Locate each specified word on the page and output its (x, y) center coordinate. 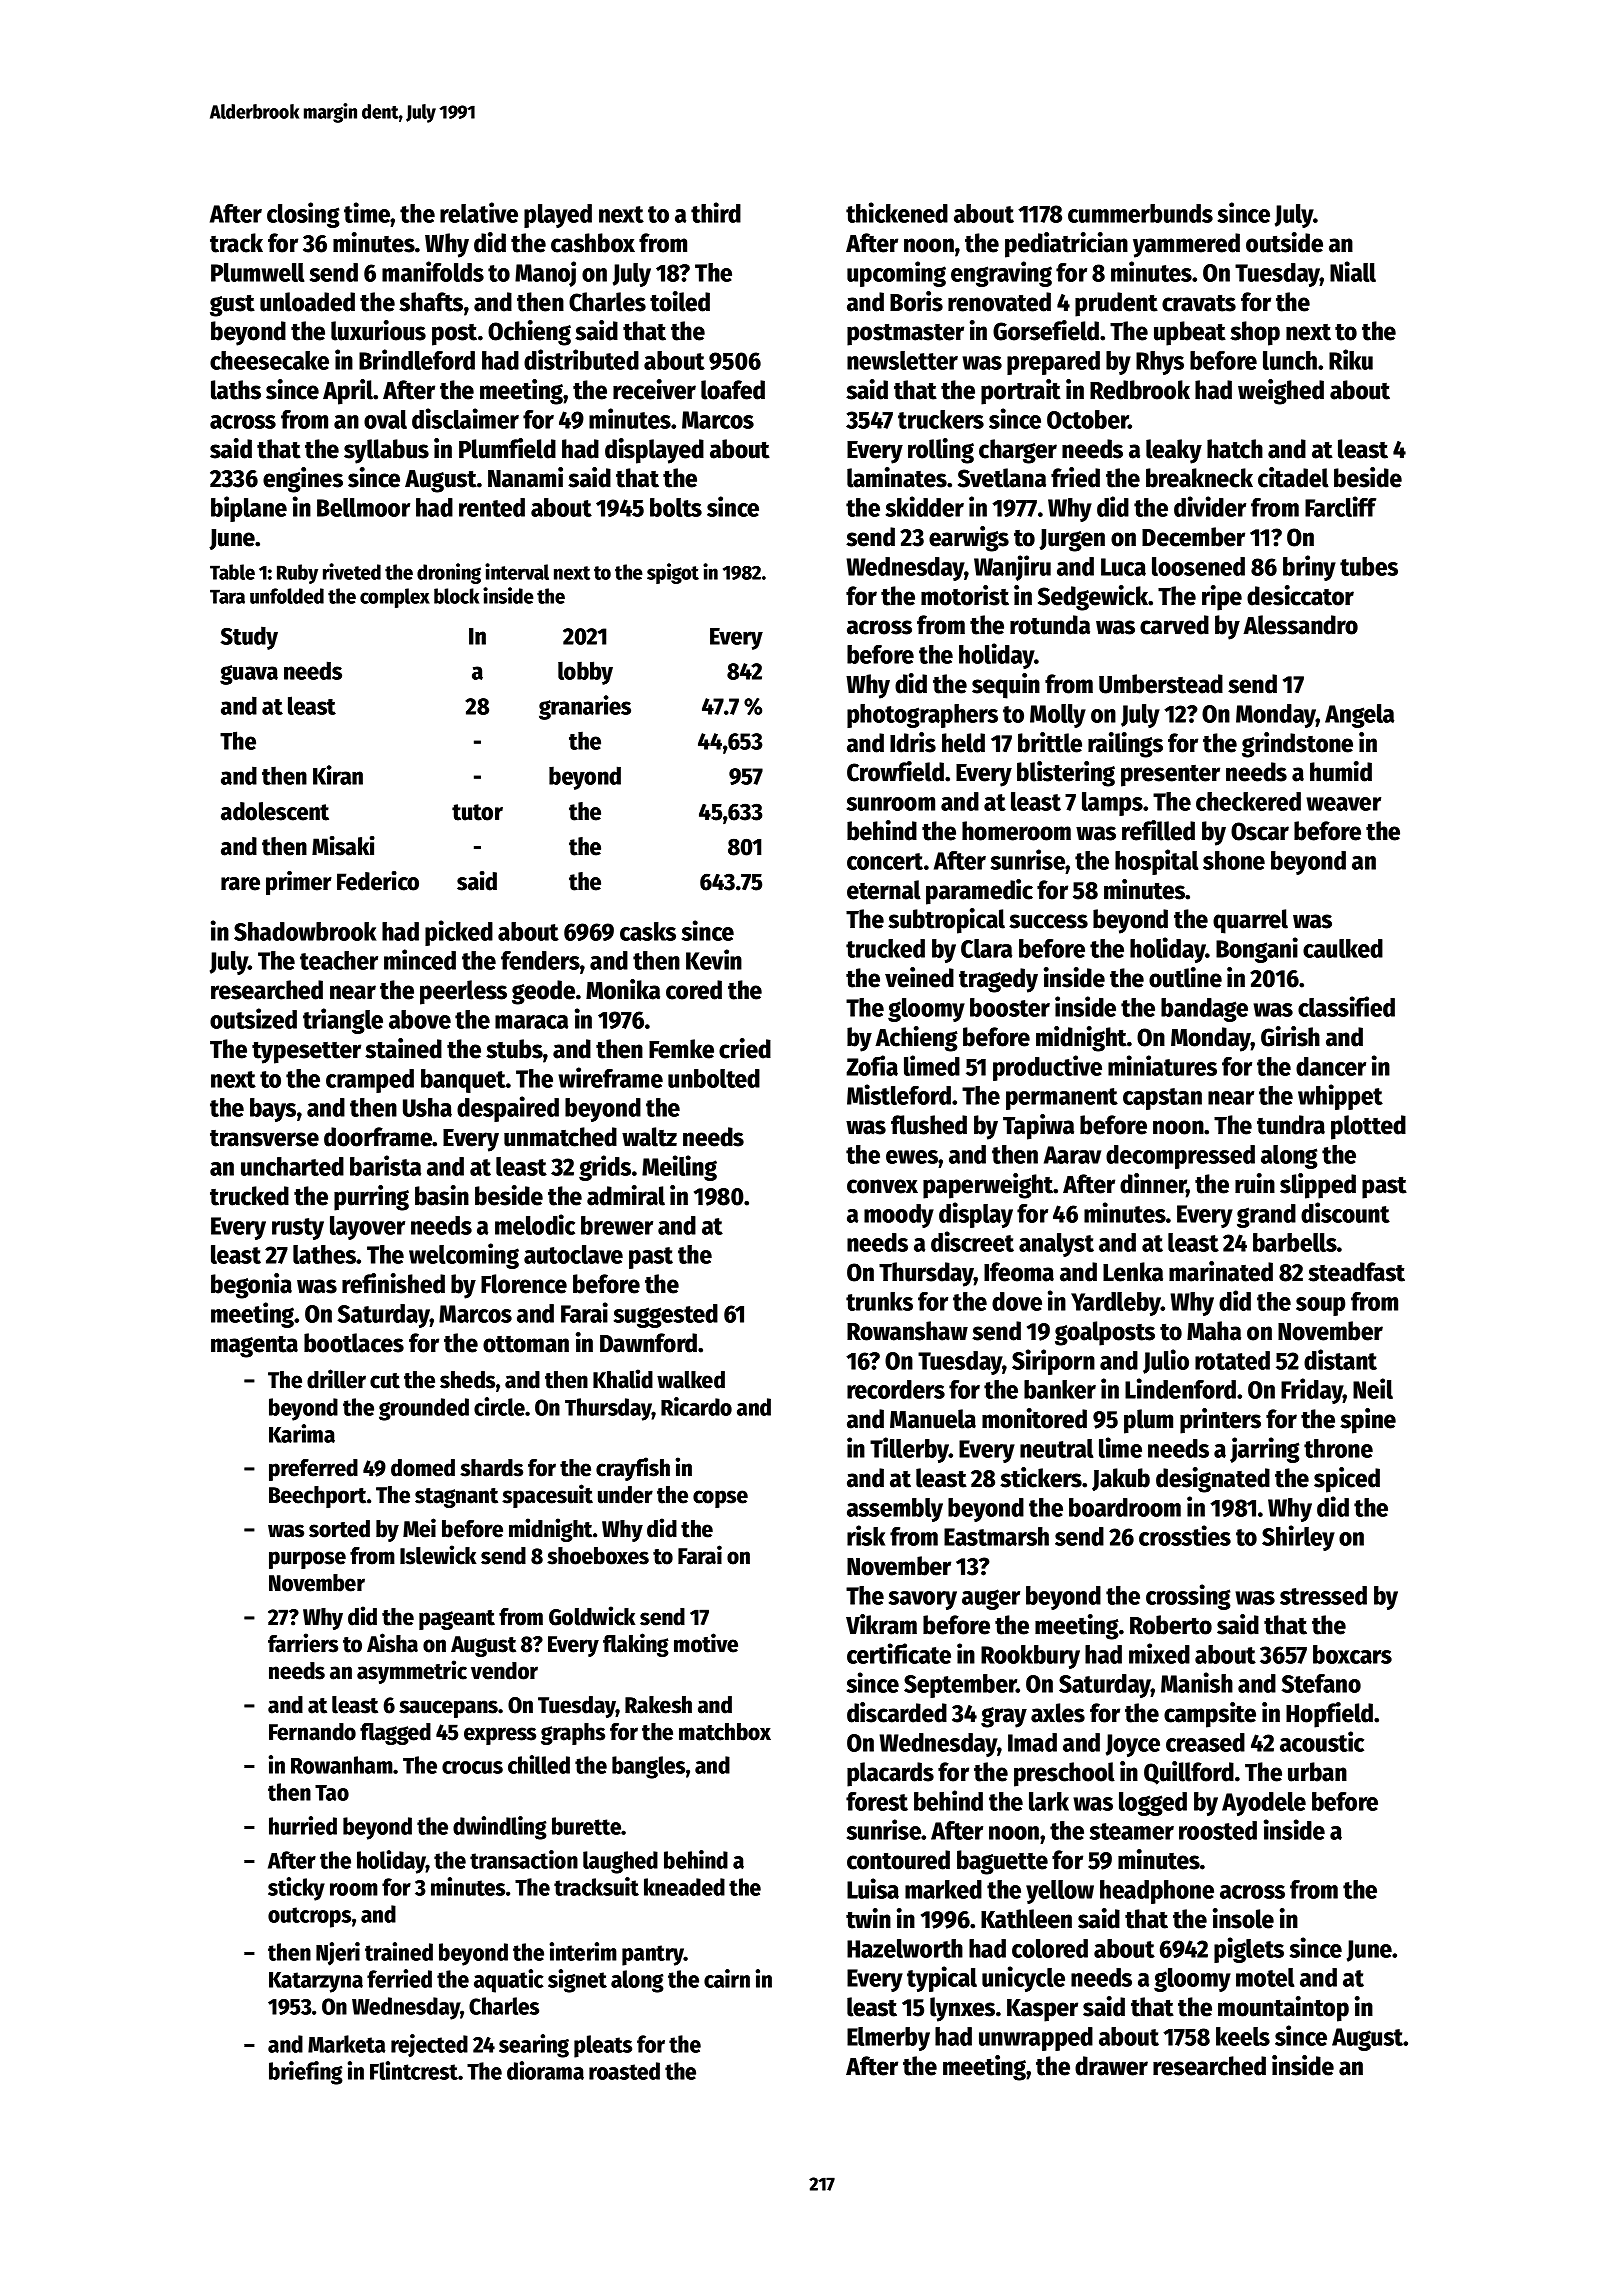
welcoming (464, 1256)
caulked (1343, 948)
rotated (1232, 1360)
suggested (666, 1316)
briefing (306, 2073)
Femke (681, 1049)
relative (479, 212)
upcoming (896, 274)
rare (240, 884)
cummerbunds (1140, 213)
